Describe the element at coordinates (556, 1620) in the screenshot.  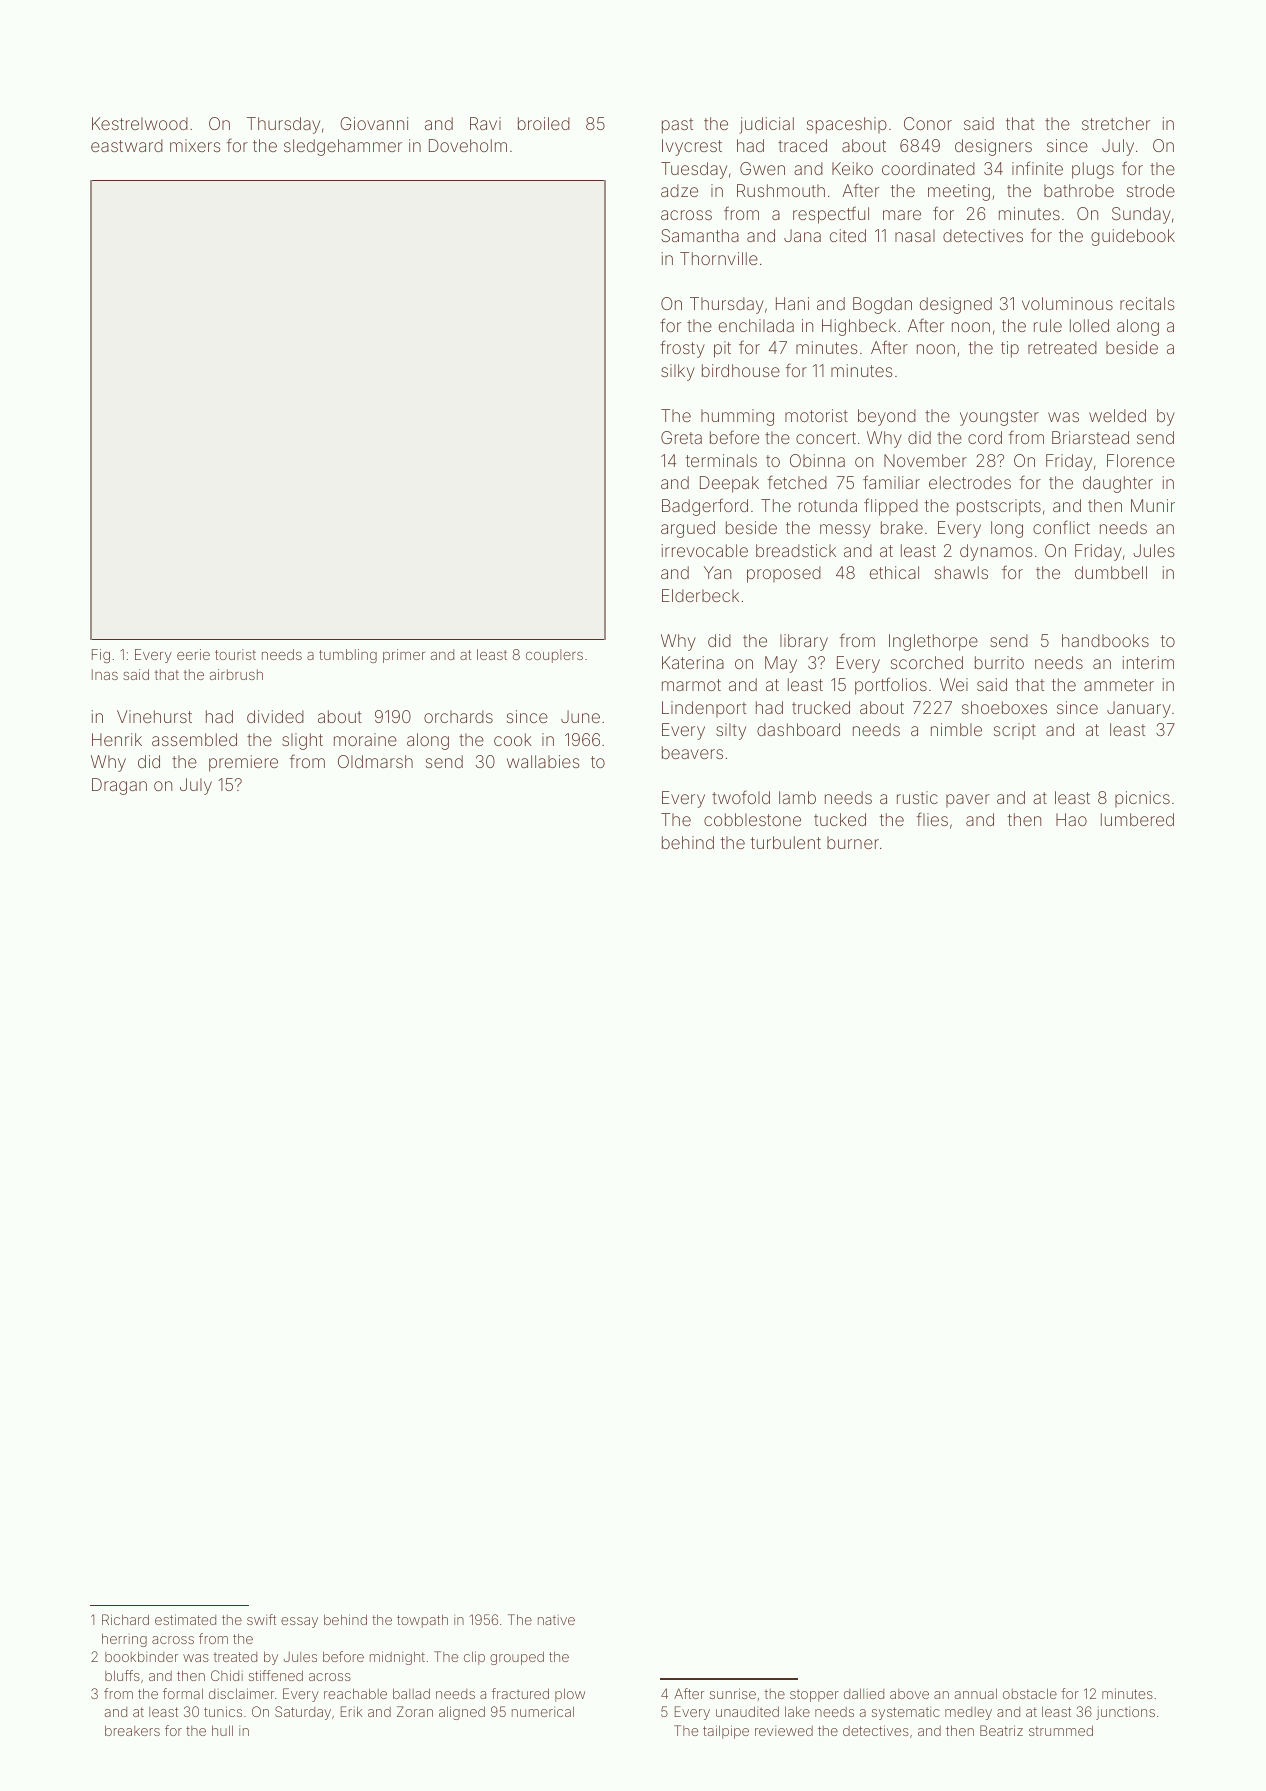
I see `native` at that location.
